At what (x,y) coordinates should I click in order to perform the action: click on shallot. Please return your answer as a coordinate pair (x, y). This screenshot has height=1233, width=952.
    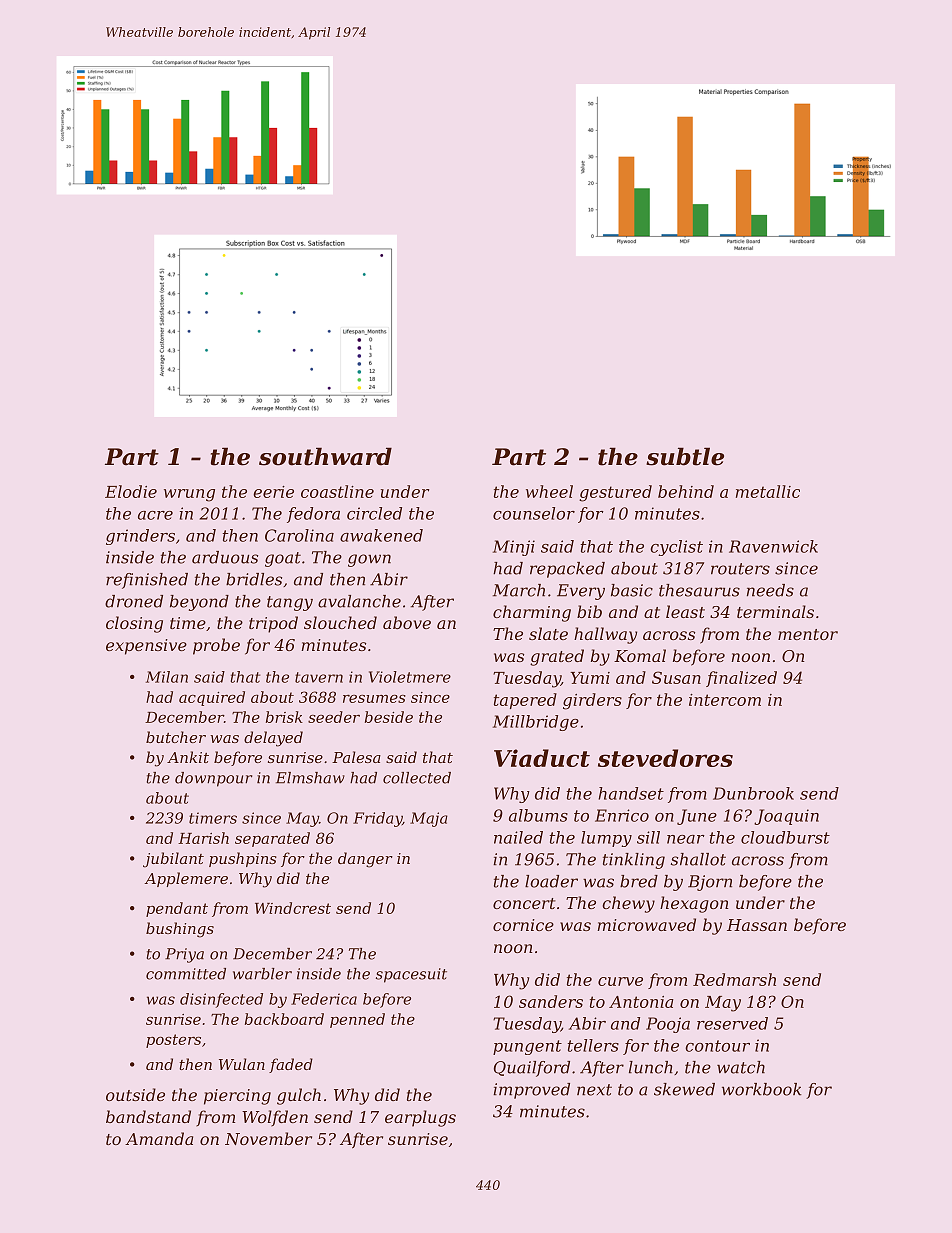
    Looking at the image, I should click on (698, 859).
